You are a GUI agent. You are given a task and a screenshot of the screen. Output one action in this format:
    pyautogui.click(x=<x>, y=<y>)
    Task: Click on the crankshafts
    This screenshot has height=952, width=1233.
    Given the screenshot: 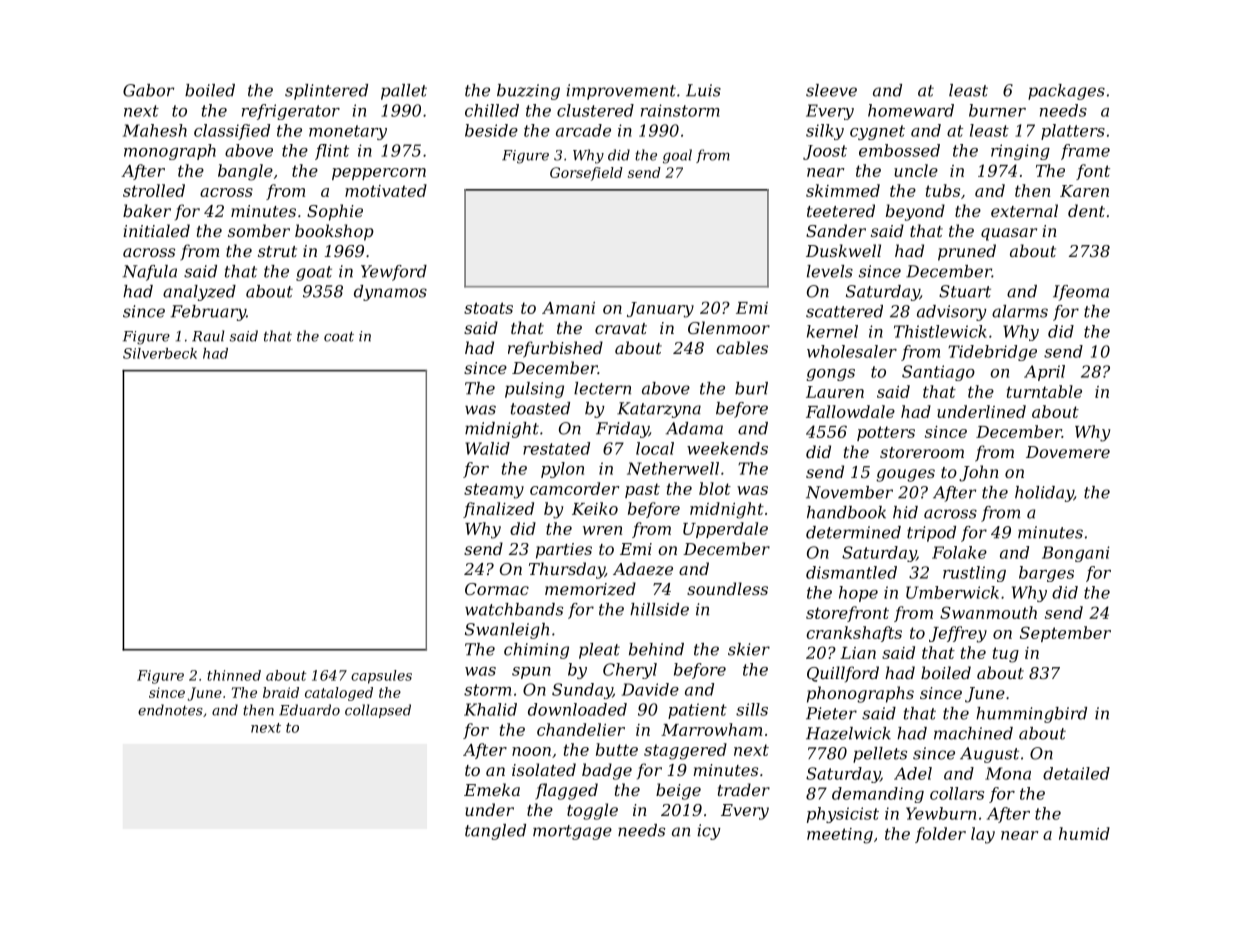 What is the action you would take?
    pyautogui.click(x=854, y=634)
